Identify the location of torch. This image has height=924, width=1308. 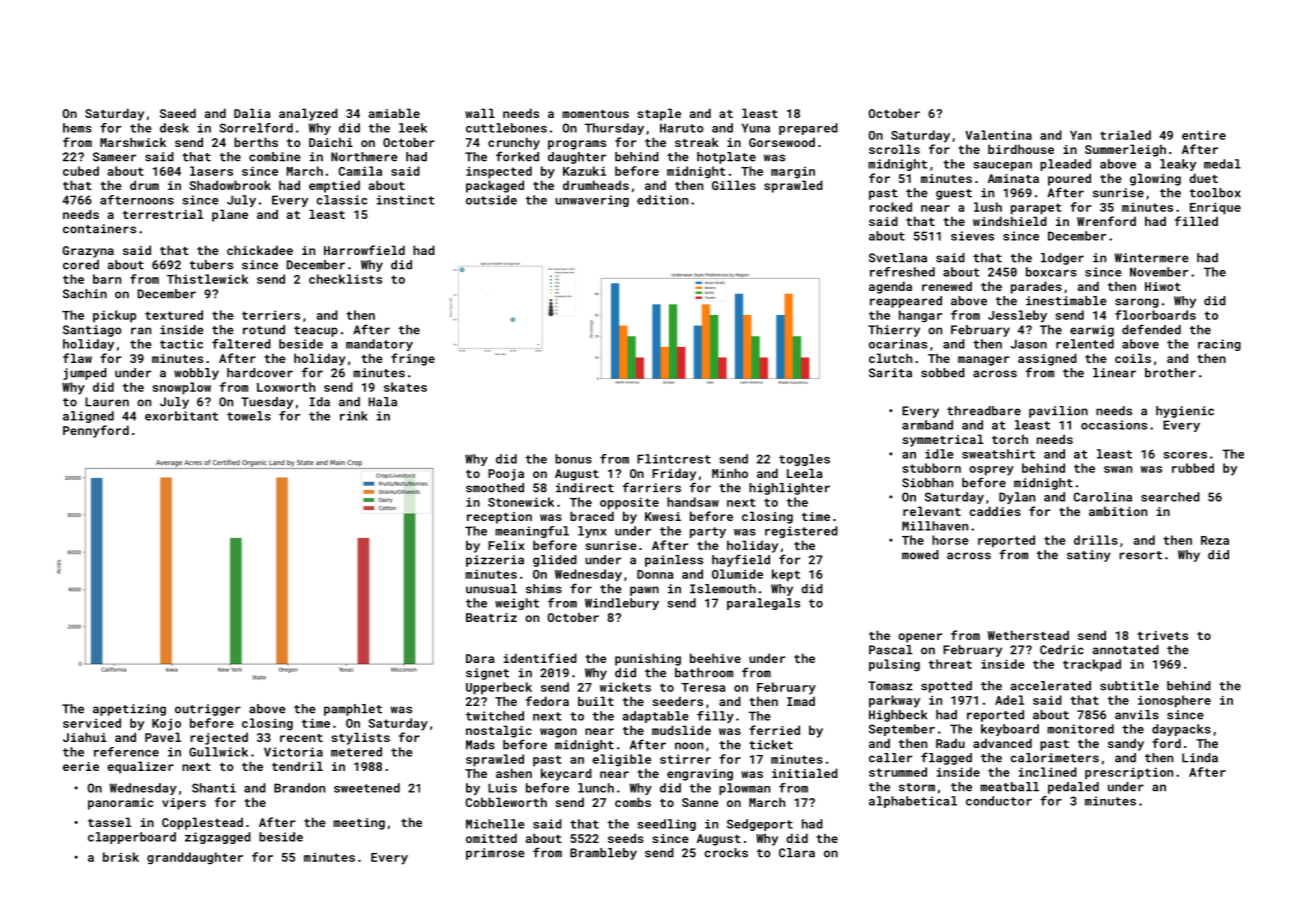
(1010, 439).
